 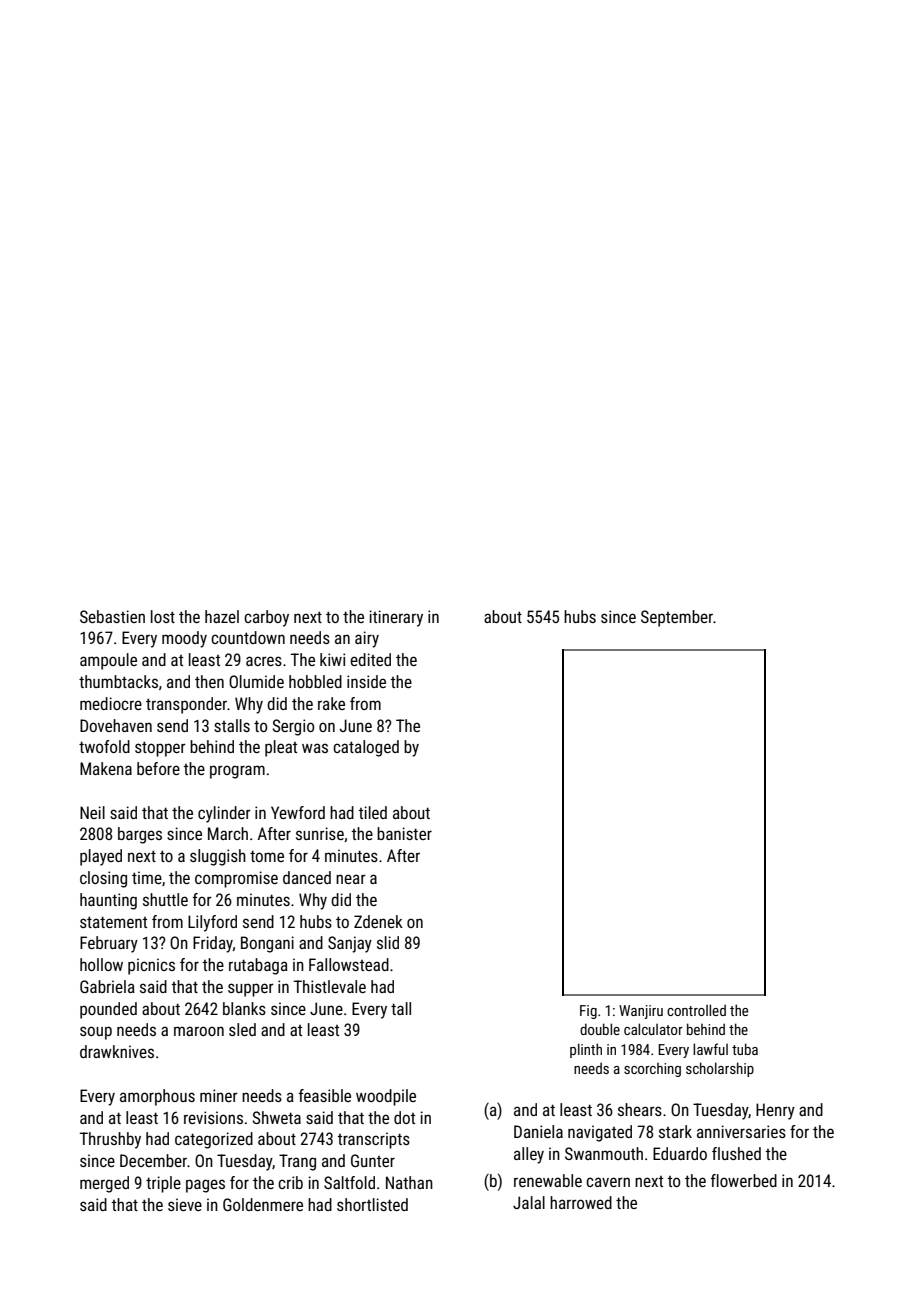 I want to click on cataloged, so click(x=366, y=748).
